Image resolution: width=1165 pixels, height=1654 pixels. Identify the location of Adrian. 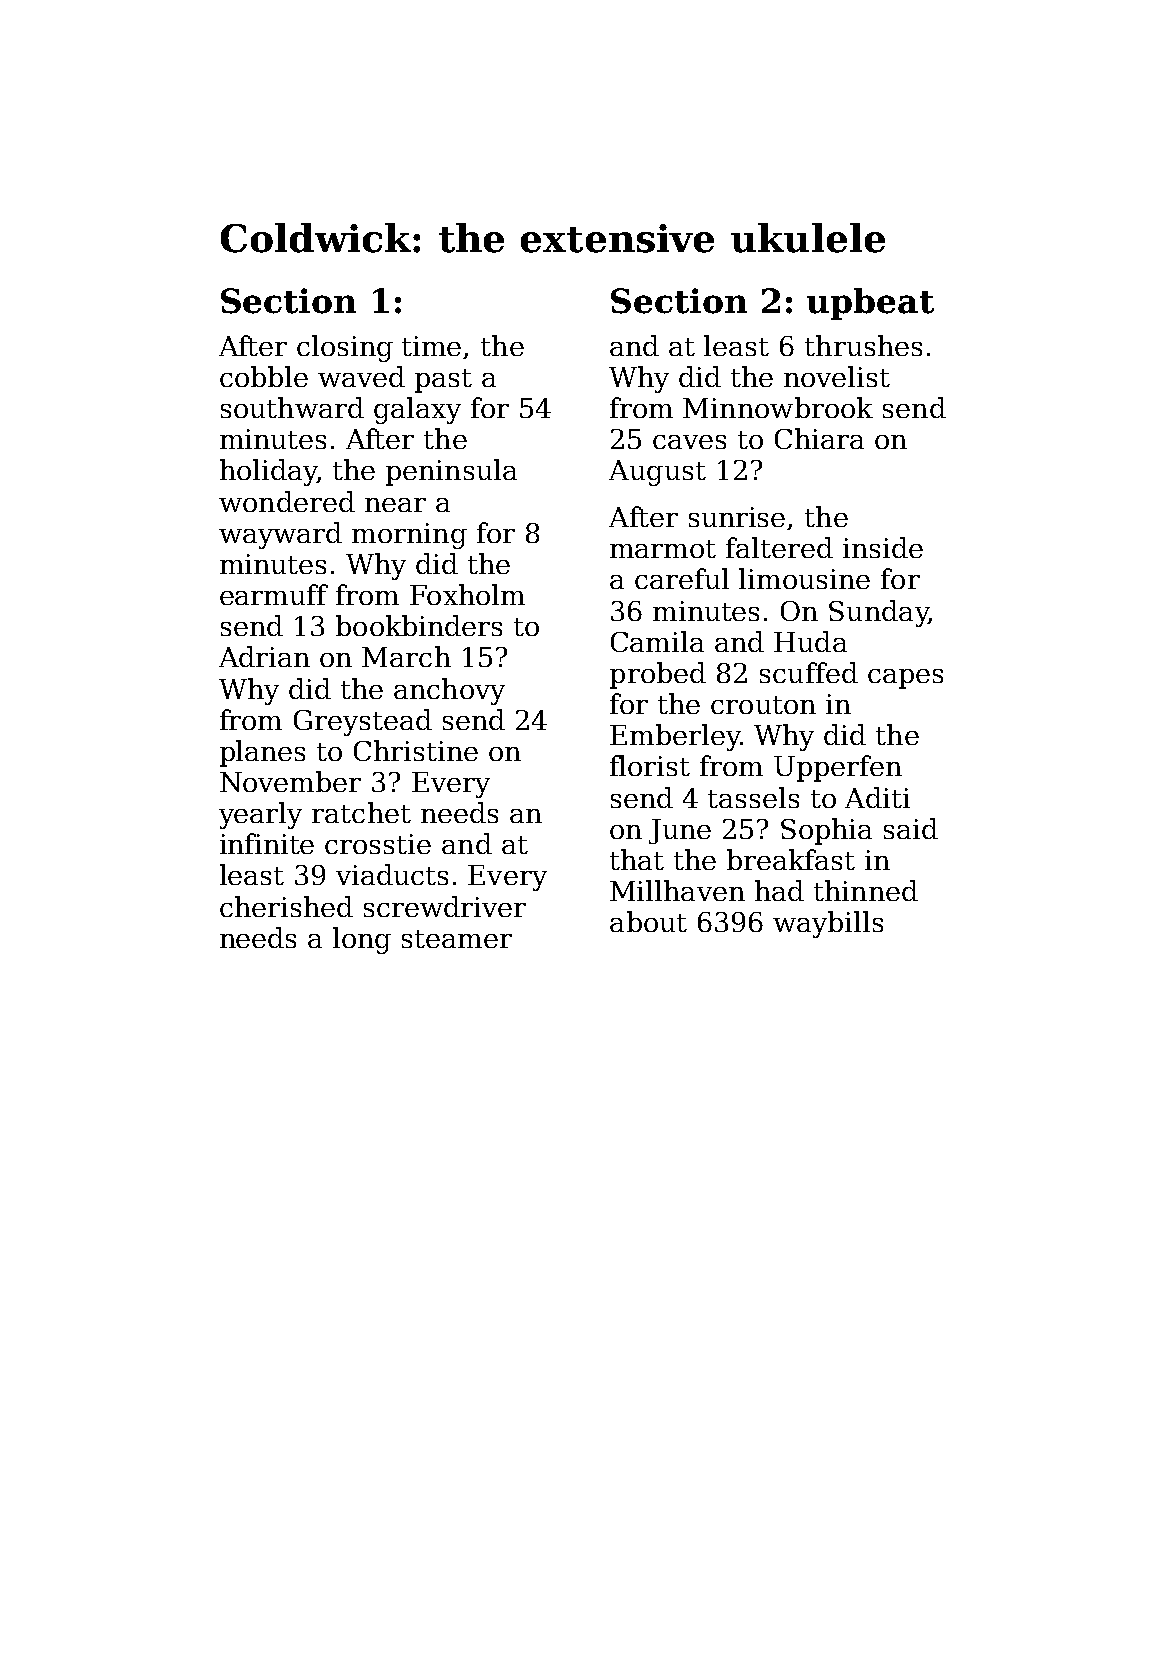
(264, 656).
